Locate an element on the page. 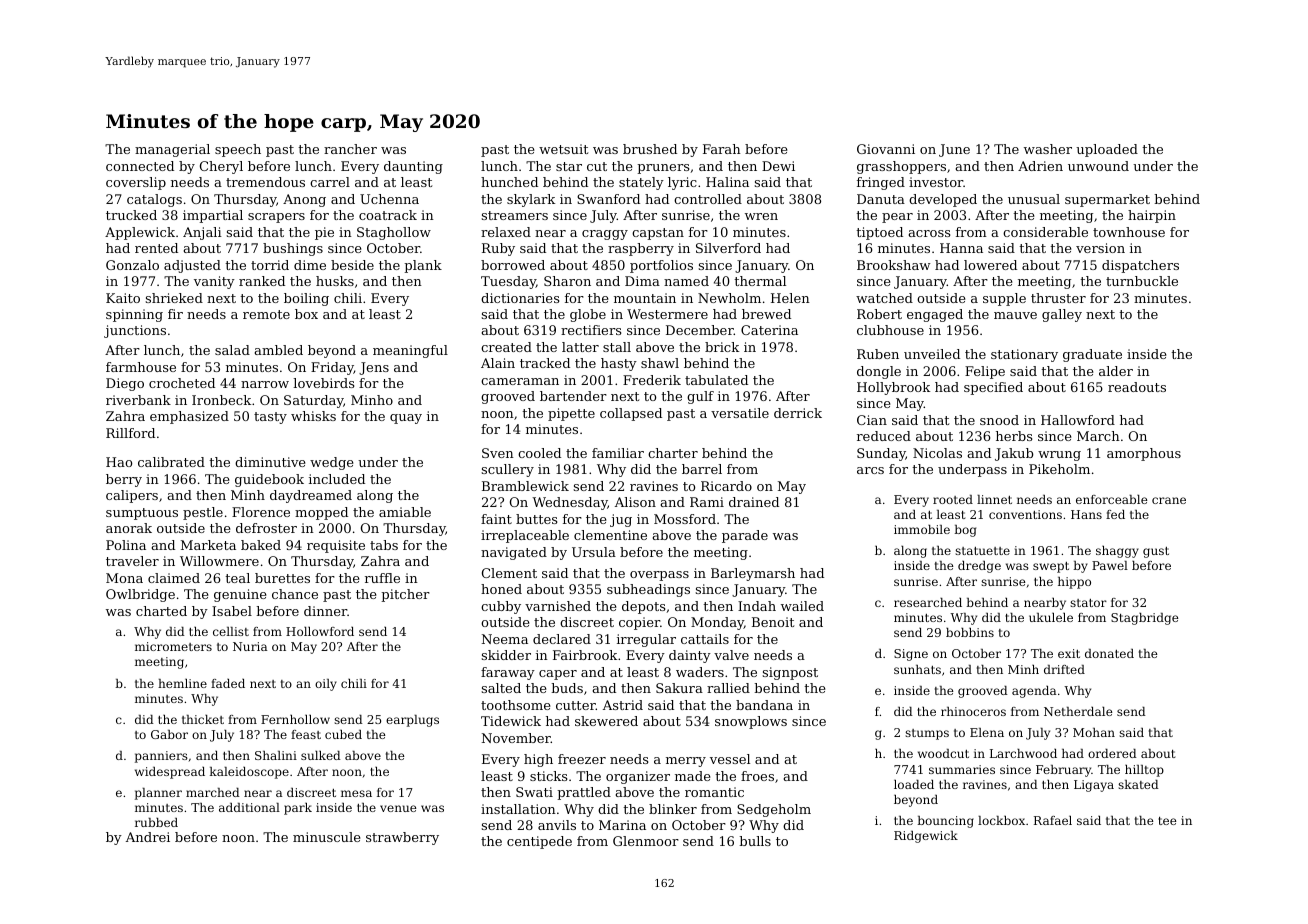 Image resolution: width=1308 pixels, height=924 pixels. defroster is located at coordinates (266, 528).
